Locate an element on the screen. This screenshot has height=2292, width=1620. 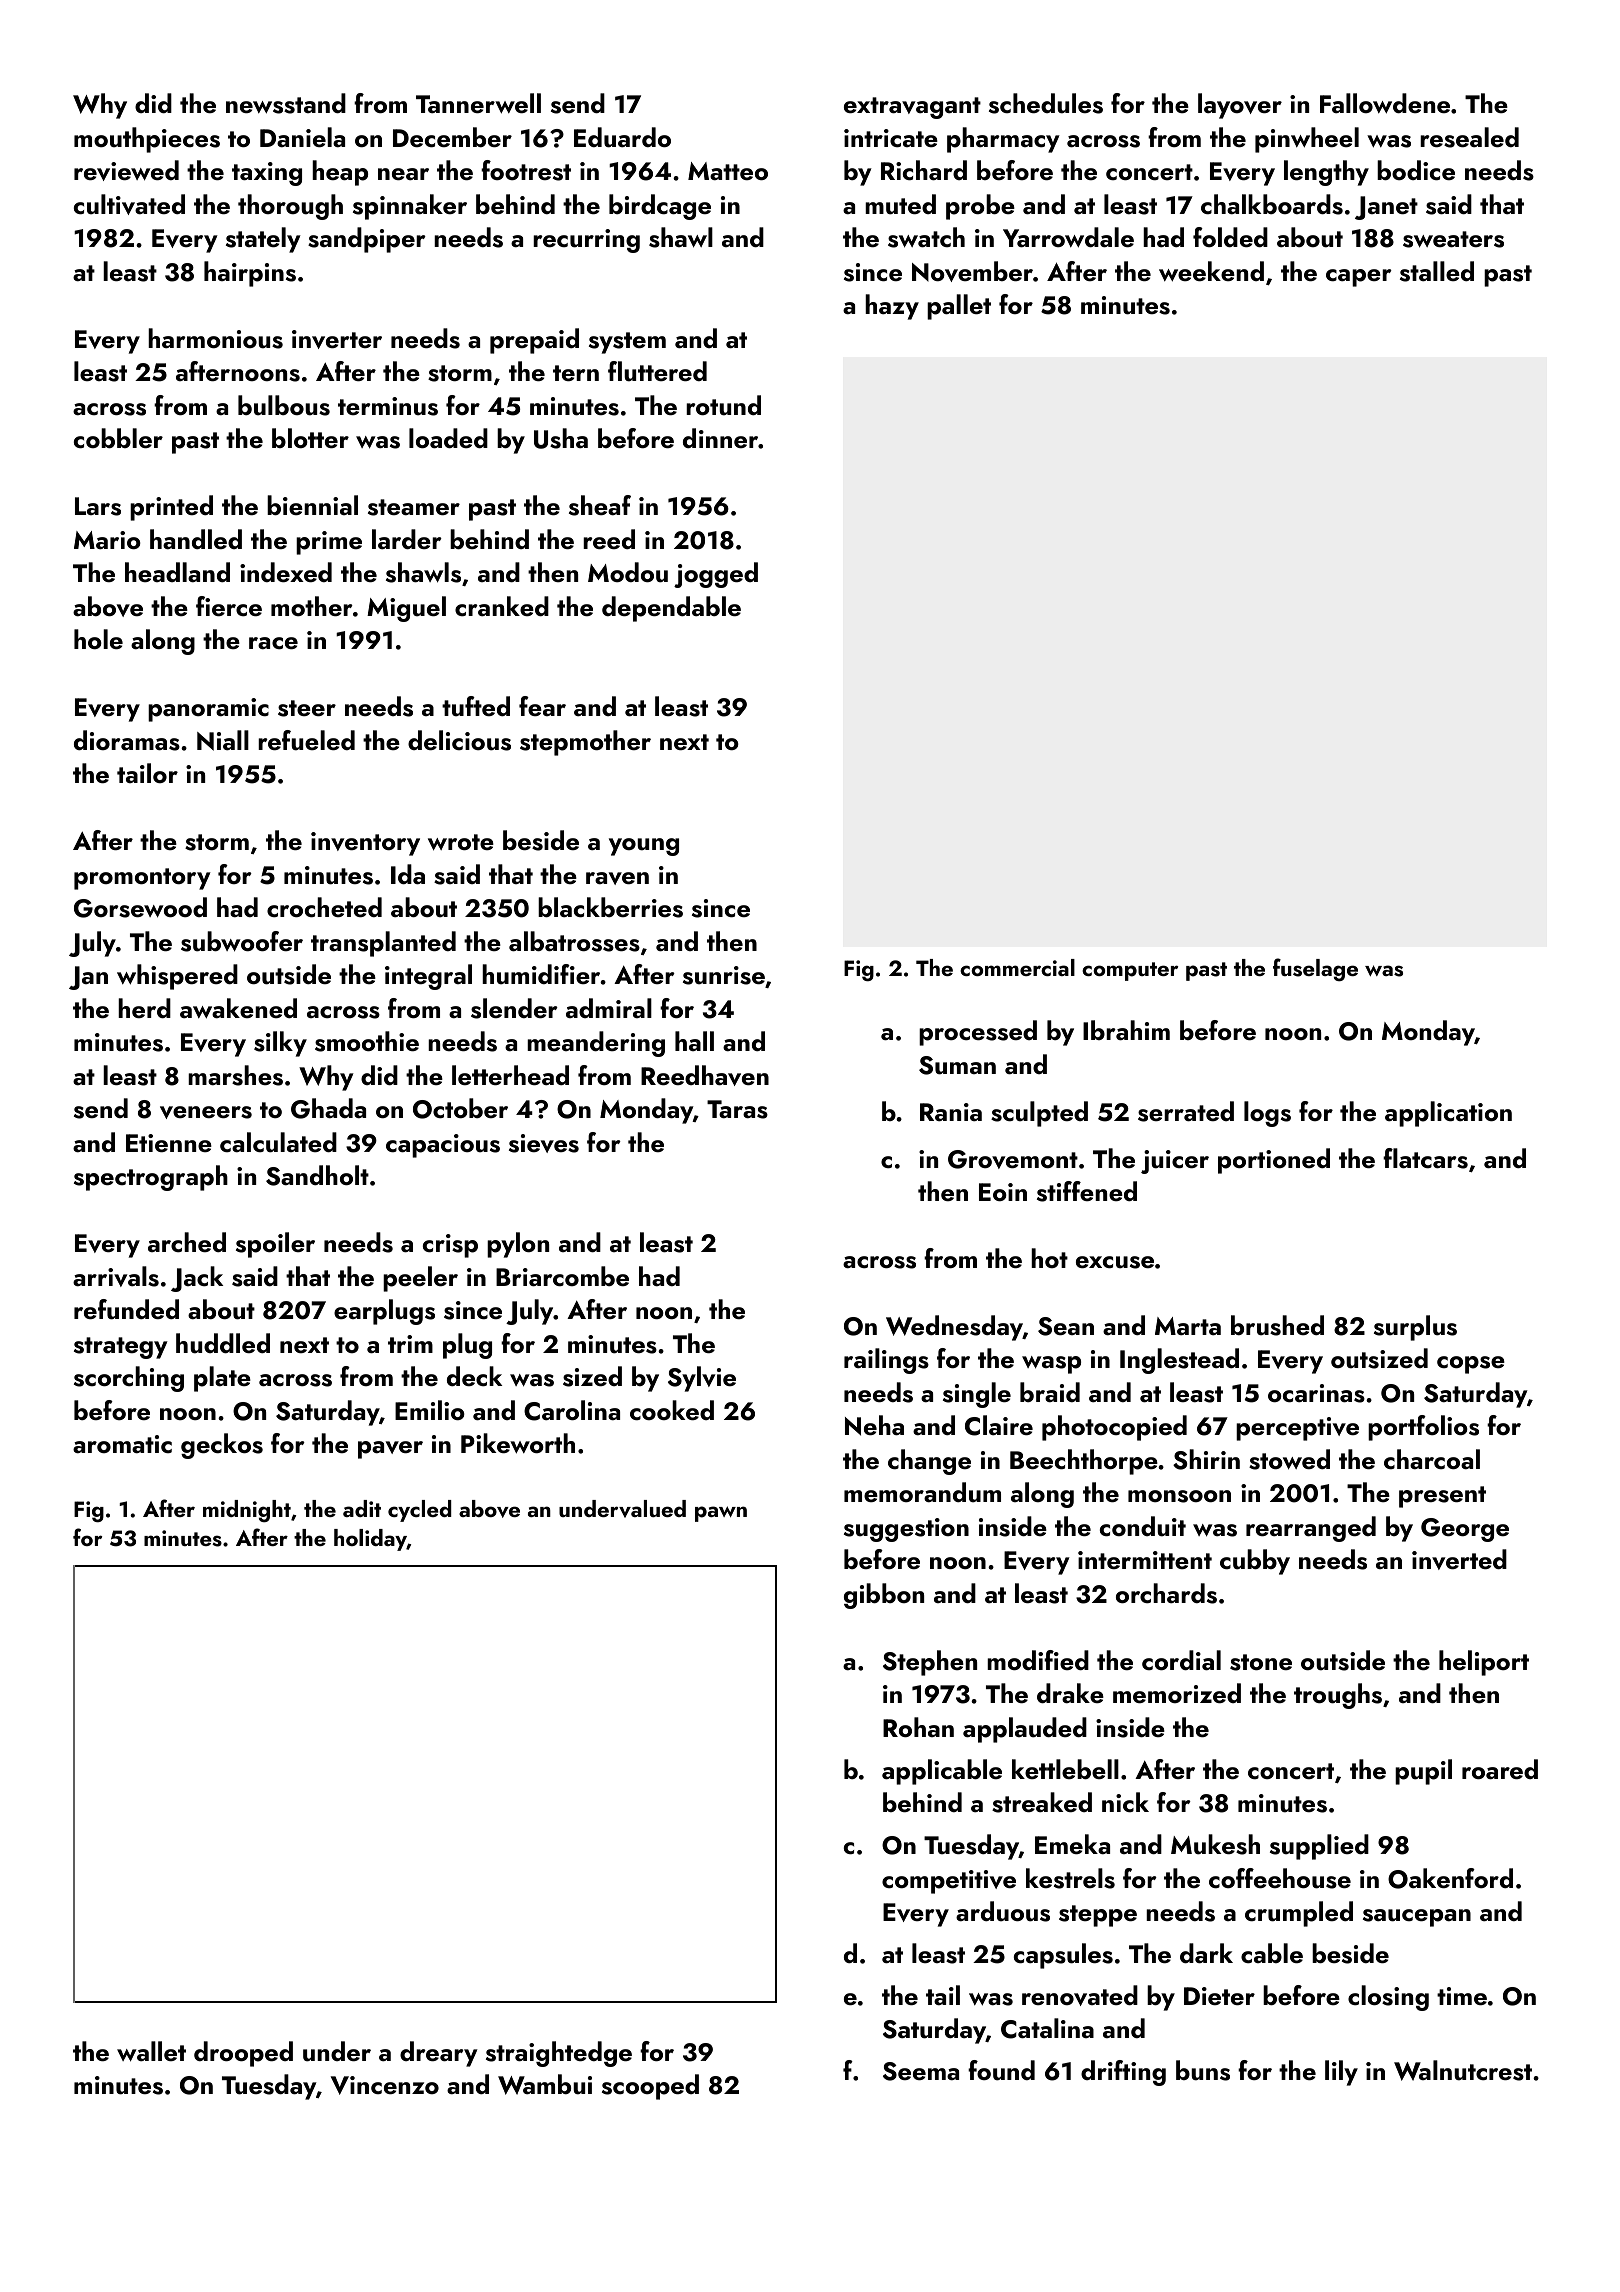
drooped is located at coordinates (243, 2054).
